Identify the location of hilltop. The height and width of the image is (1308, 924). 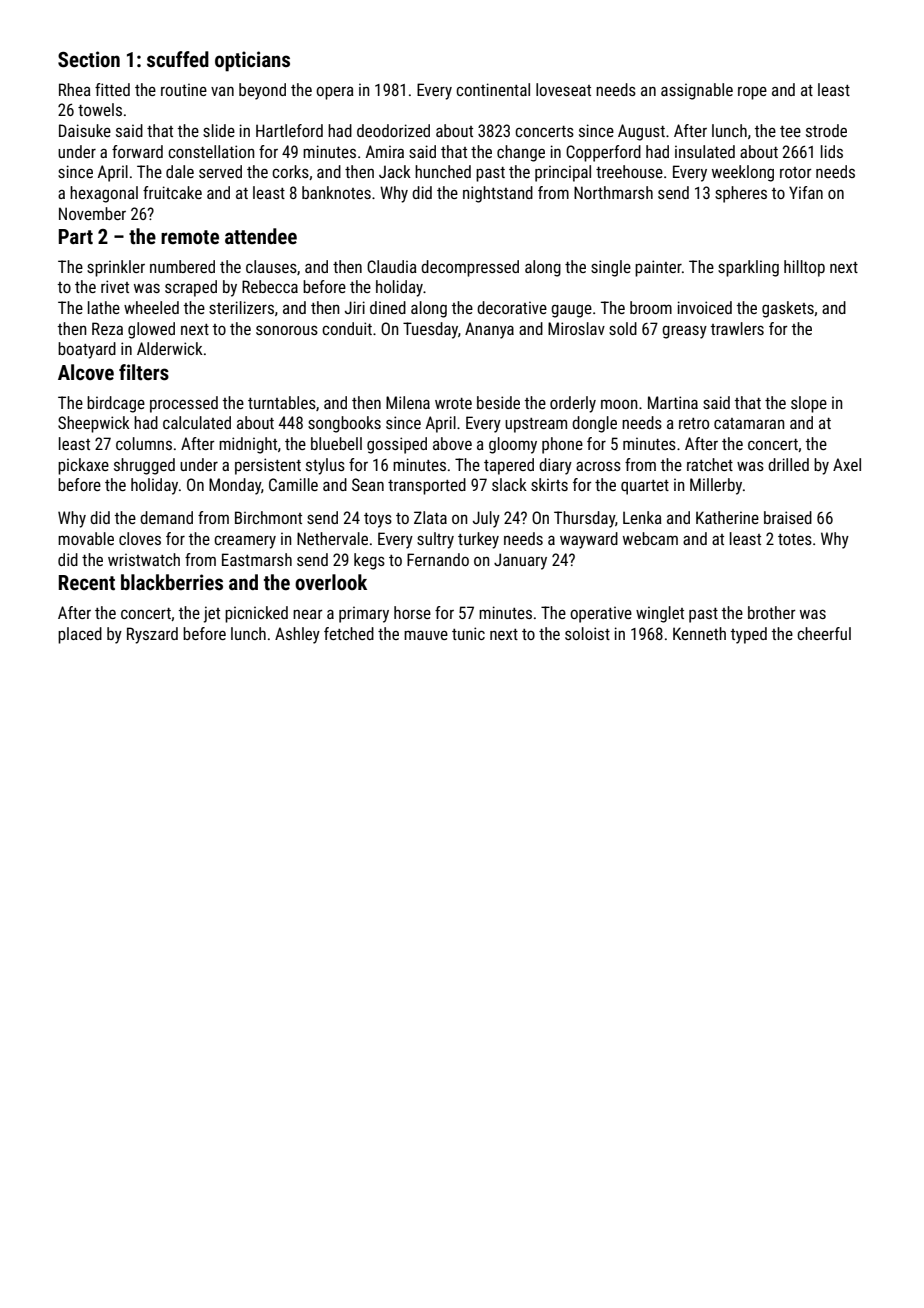
(804, 268).
